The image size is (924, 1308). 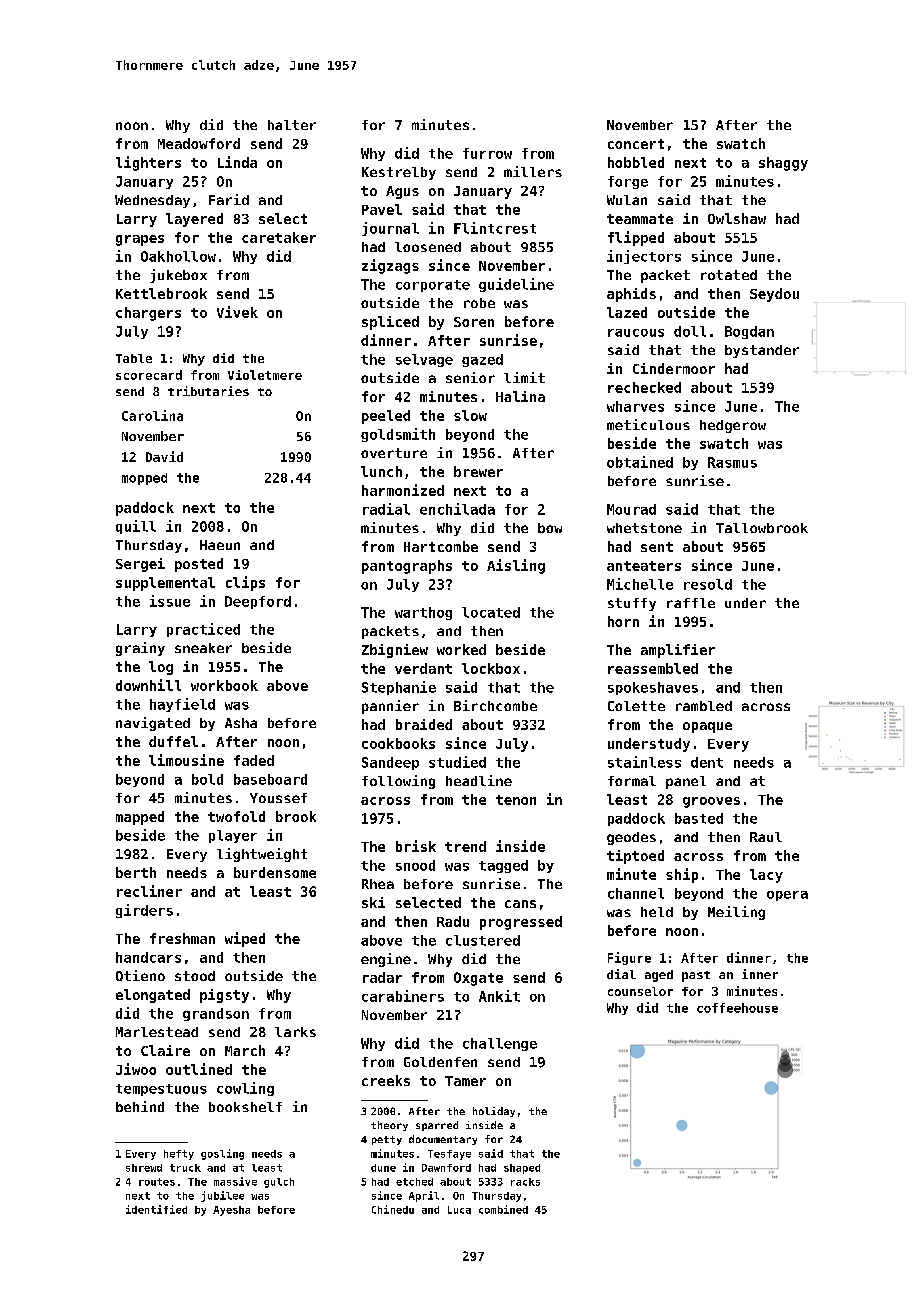 I want to click on Haeun, so click(x=220, y=545).
